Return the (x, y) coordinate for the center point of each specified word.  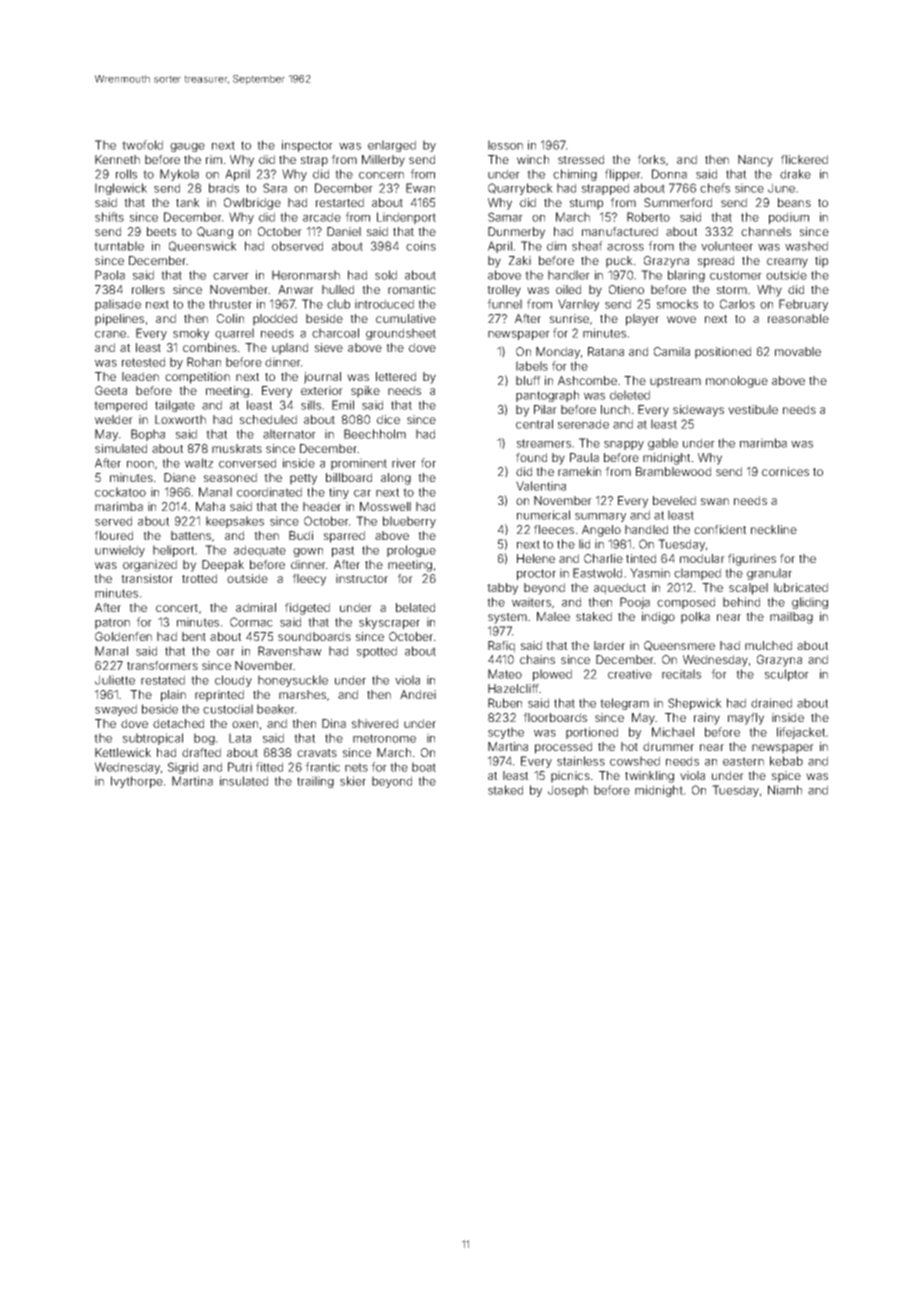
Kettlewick (123, 752)
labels (532, 366)
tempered (120, 406)
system (507, 618)
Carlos (737, 304)
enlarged (392, 146)
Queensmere (679, 646)
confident (720, 529)
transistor (147, 578)
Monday (558, 353)
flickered (804, 159)
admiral (256, 607)
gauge (187, 147)
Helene (536, 558)
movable (798, 351)
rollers (148, 289)
